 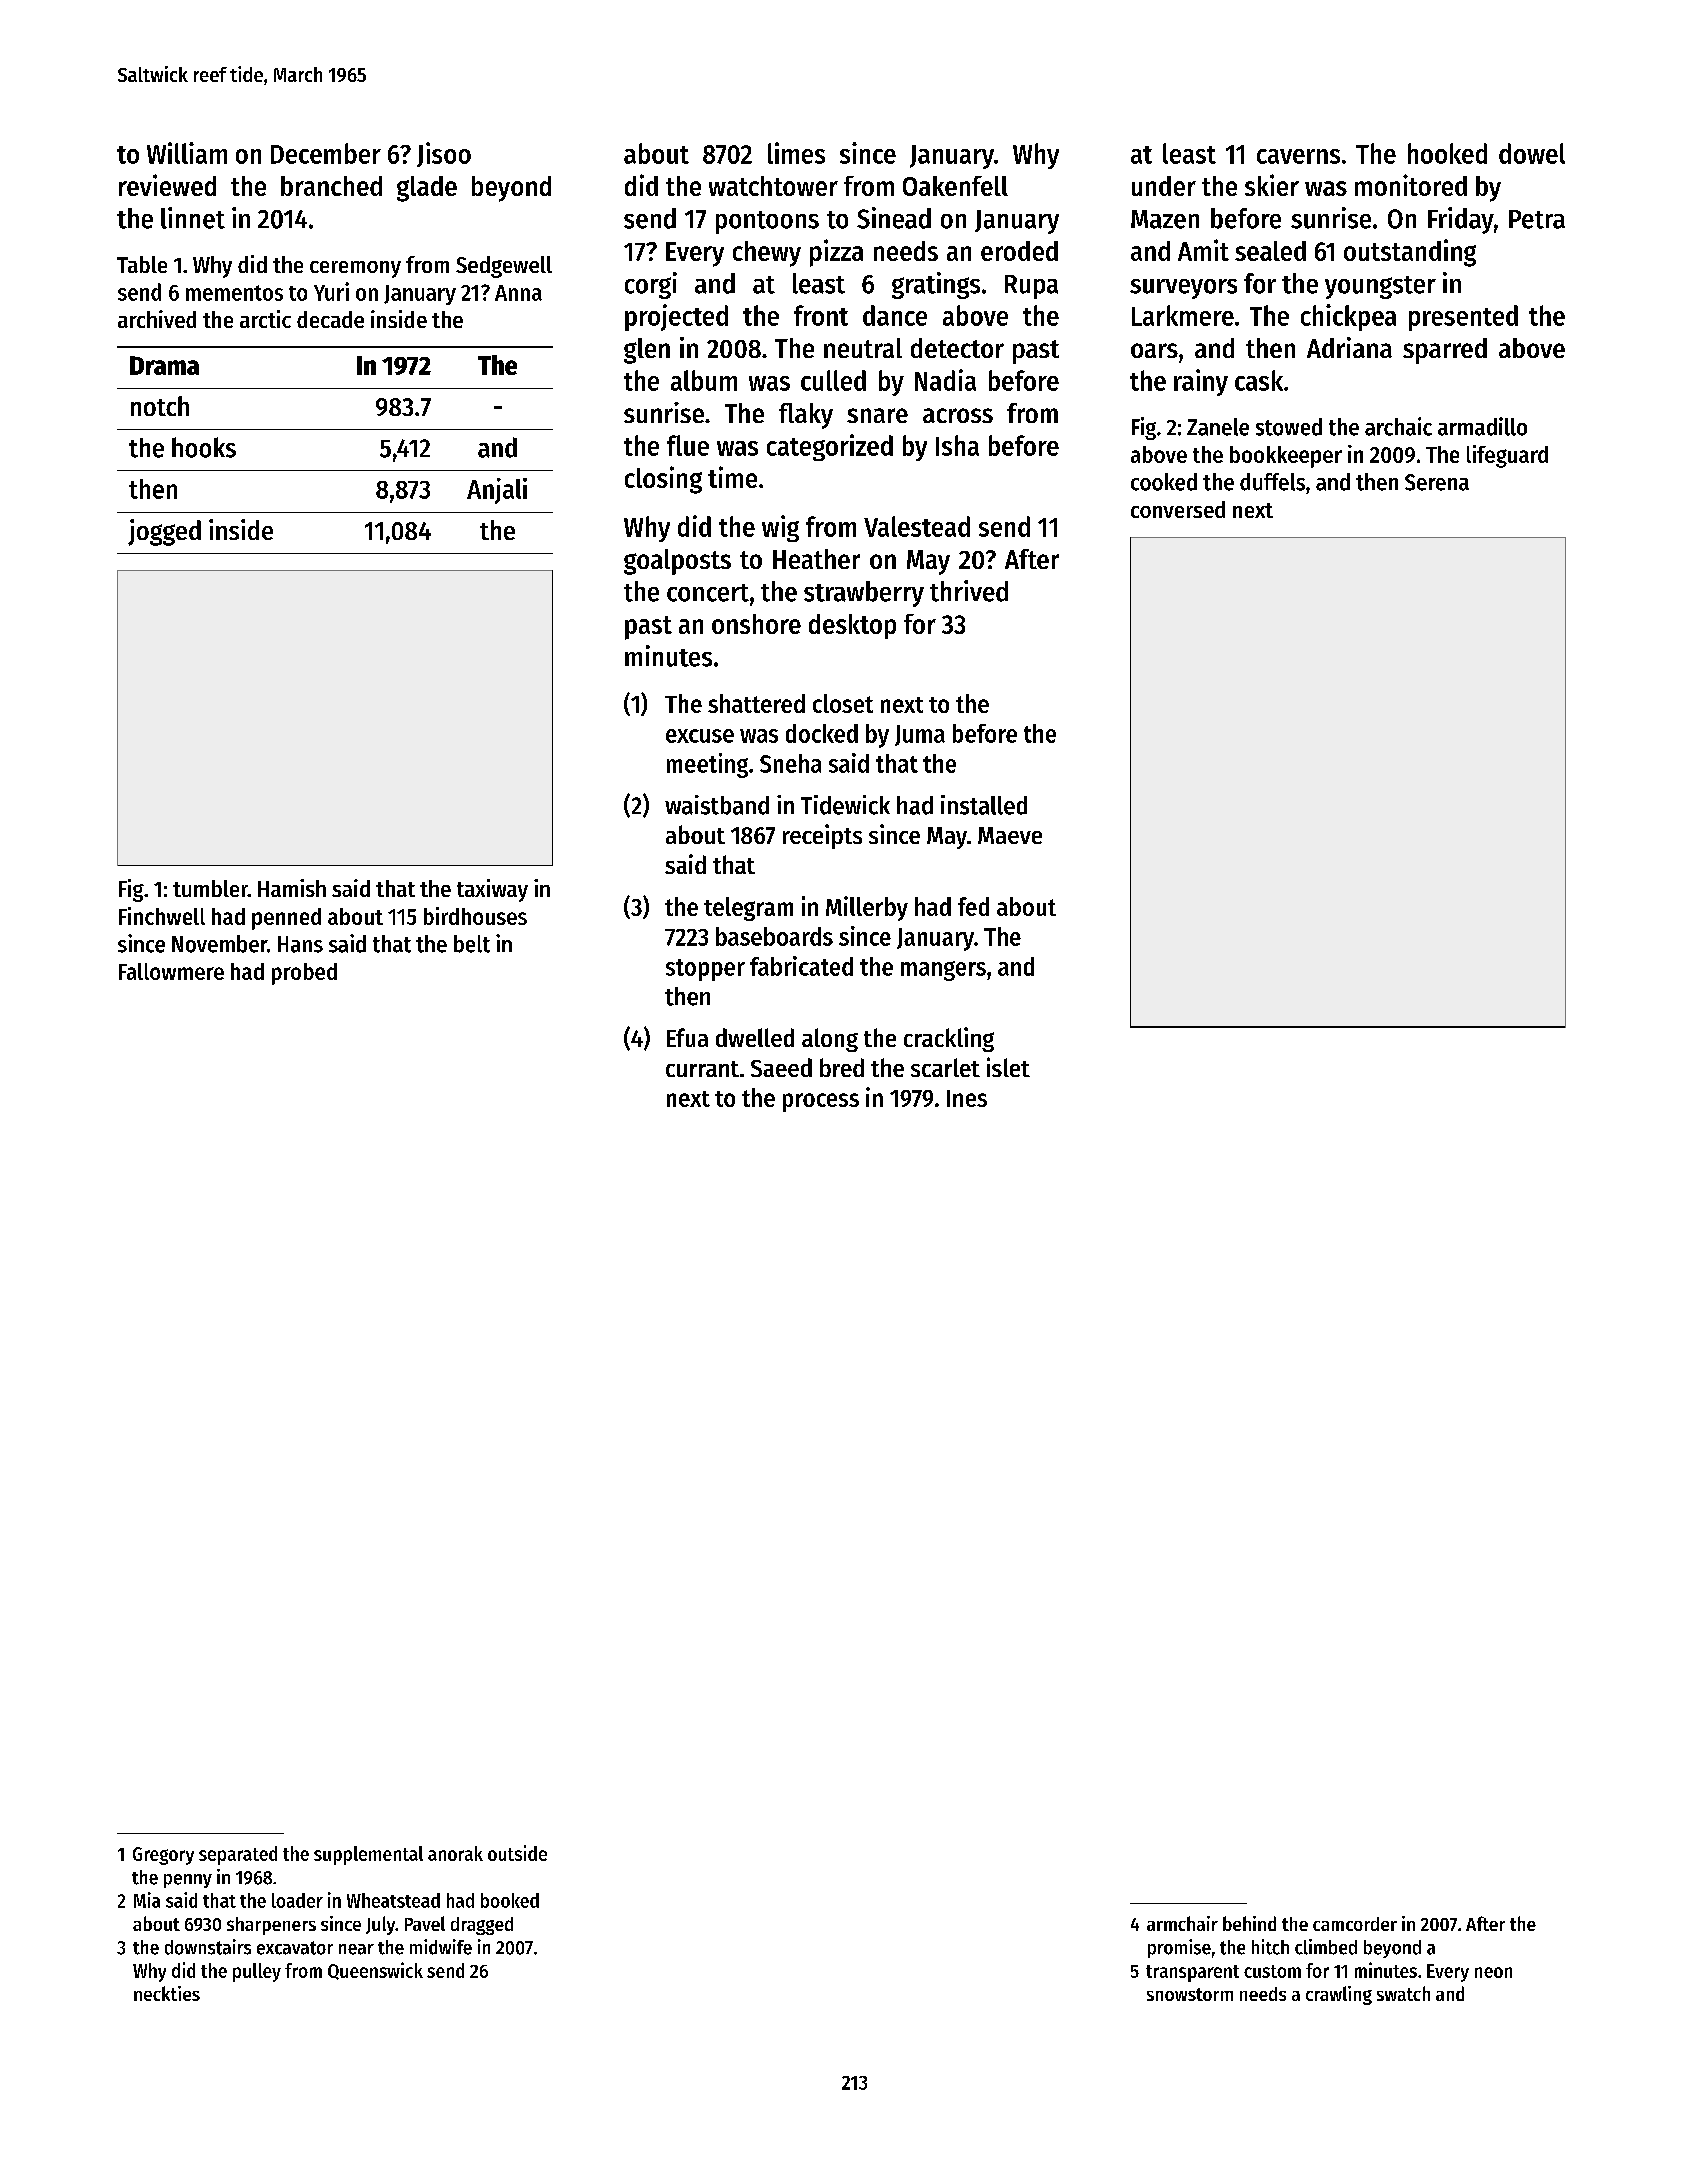 What do you see at coordinates (821, 1102) in the screenshot?
I see `process` at bounding box center [821, 1102].
